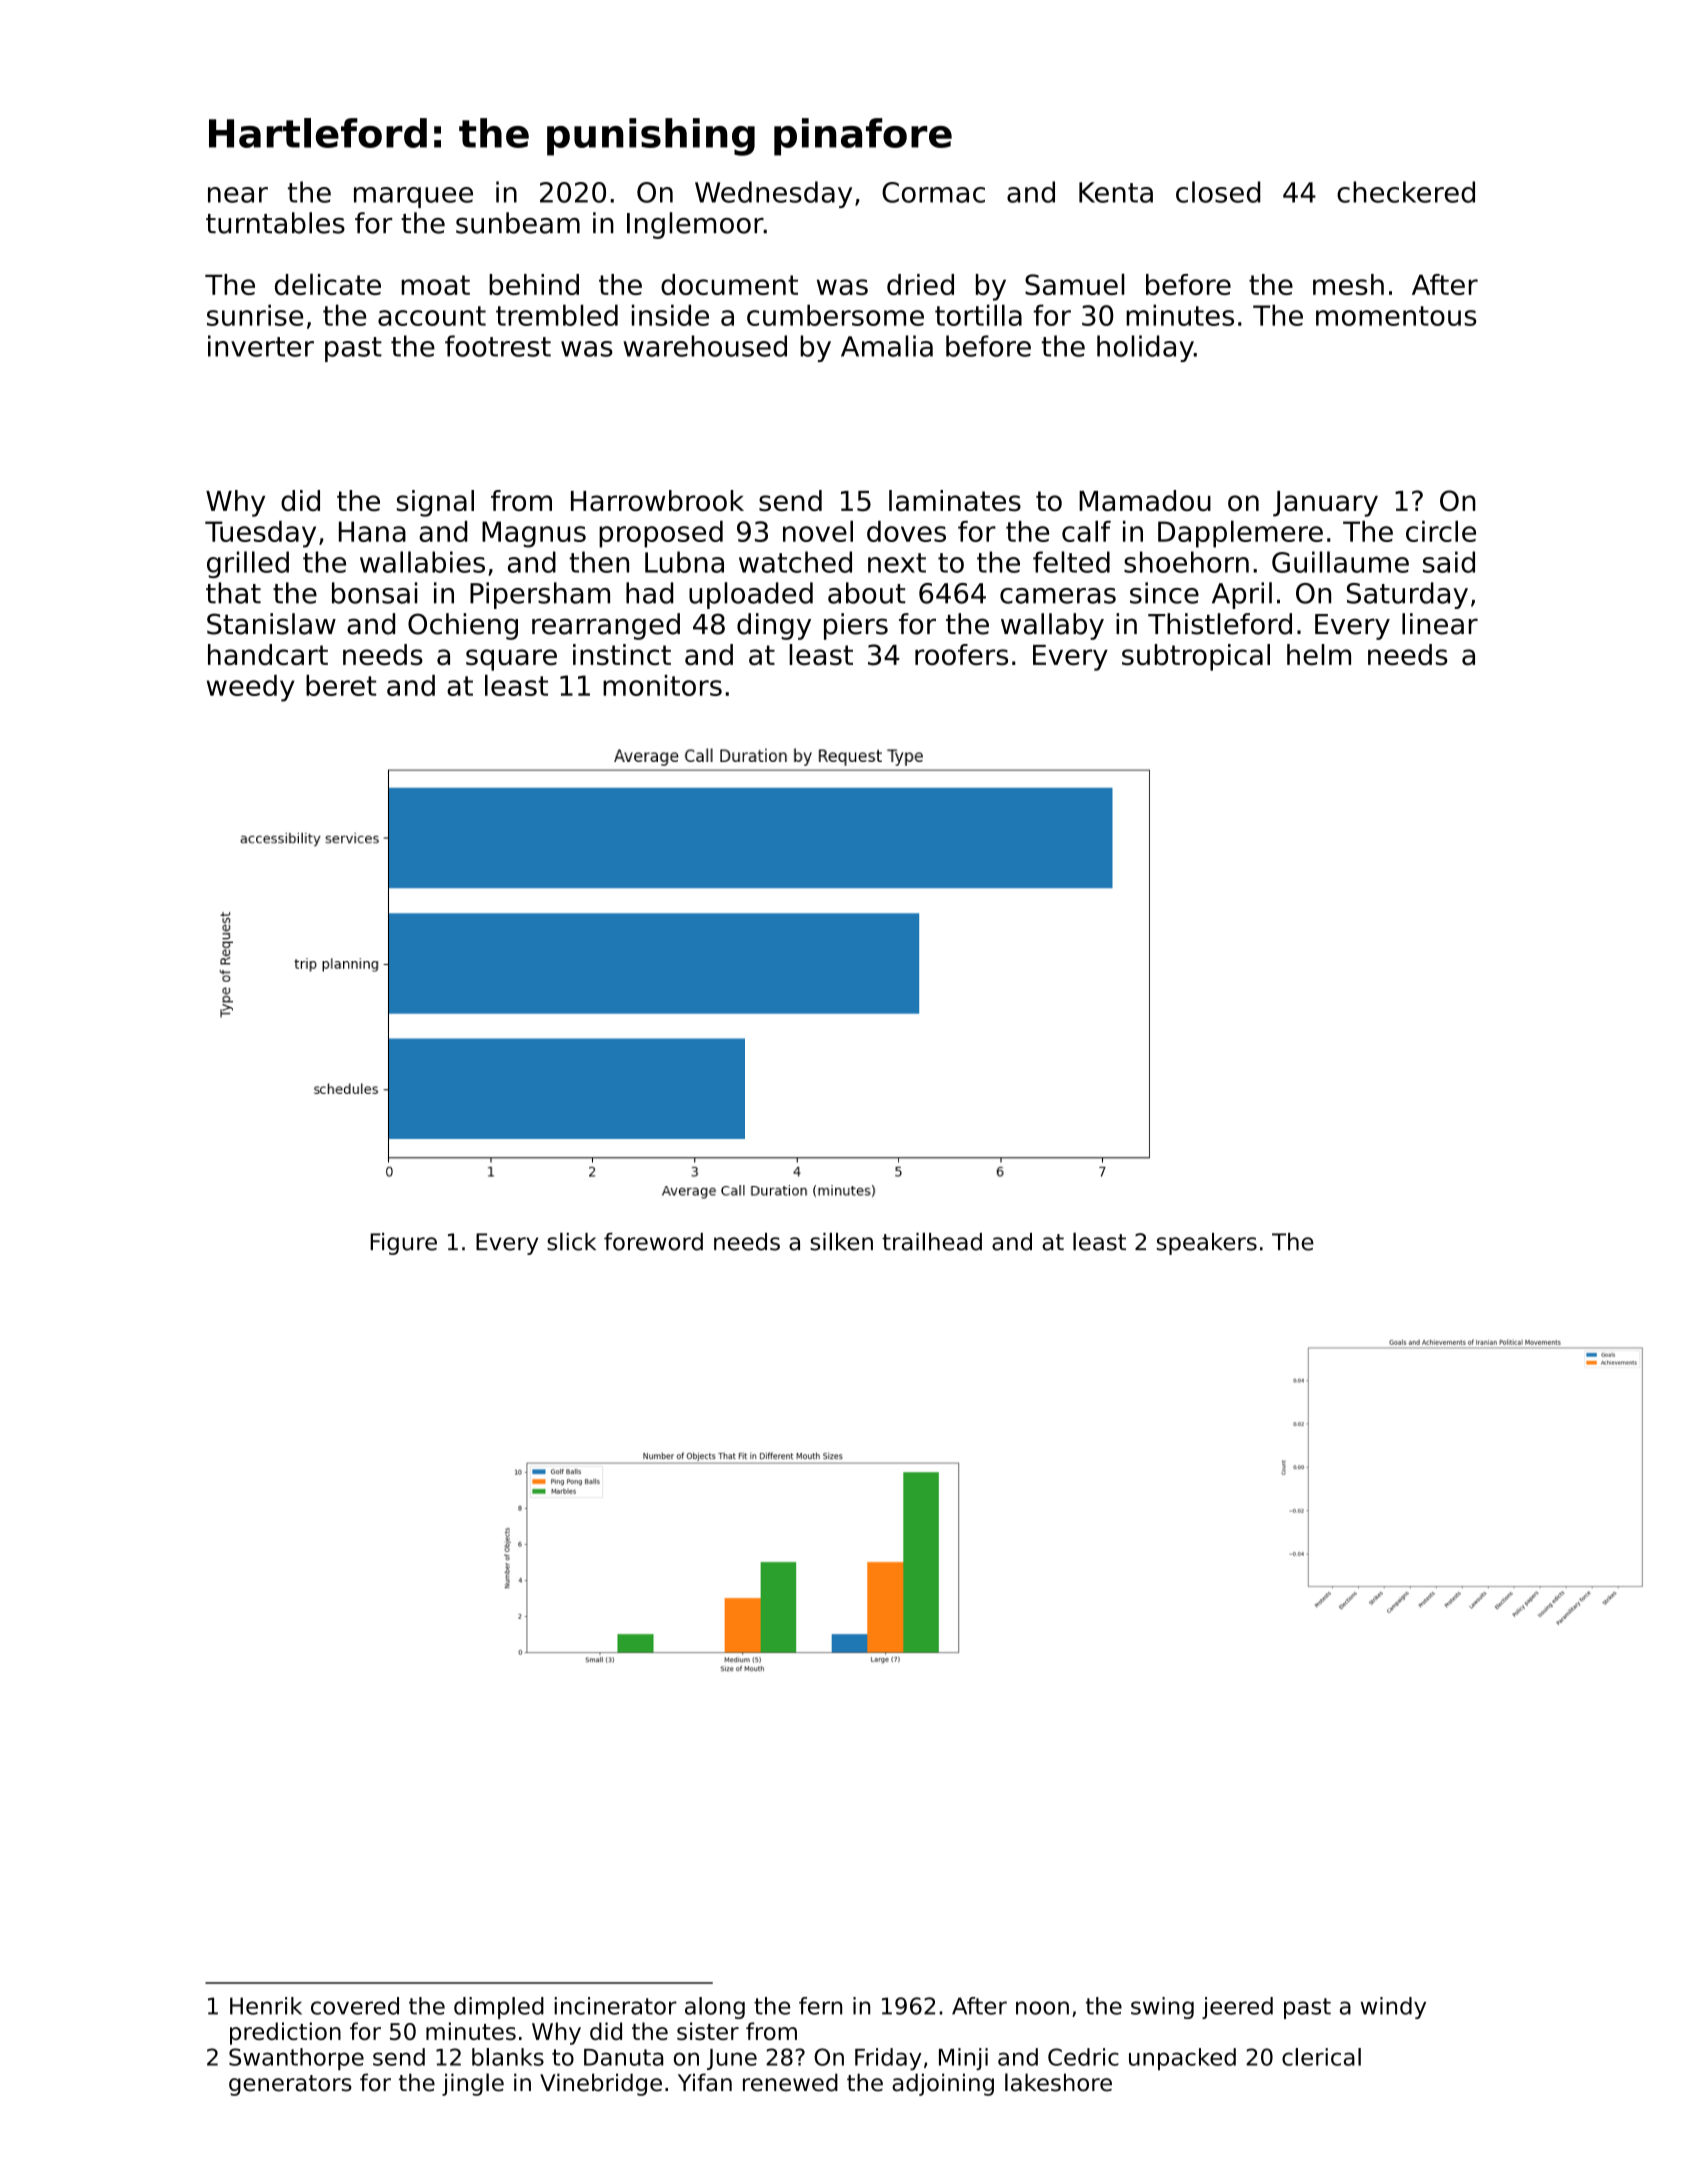  I want to click on speakers, so click(1207, 1244).
